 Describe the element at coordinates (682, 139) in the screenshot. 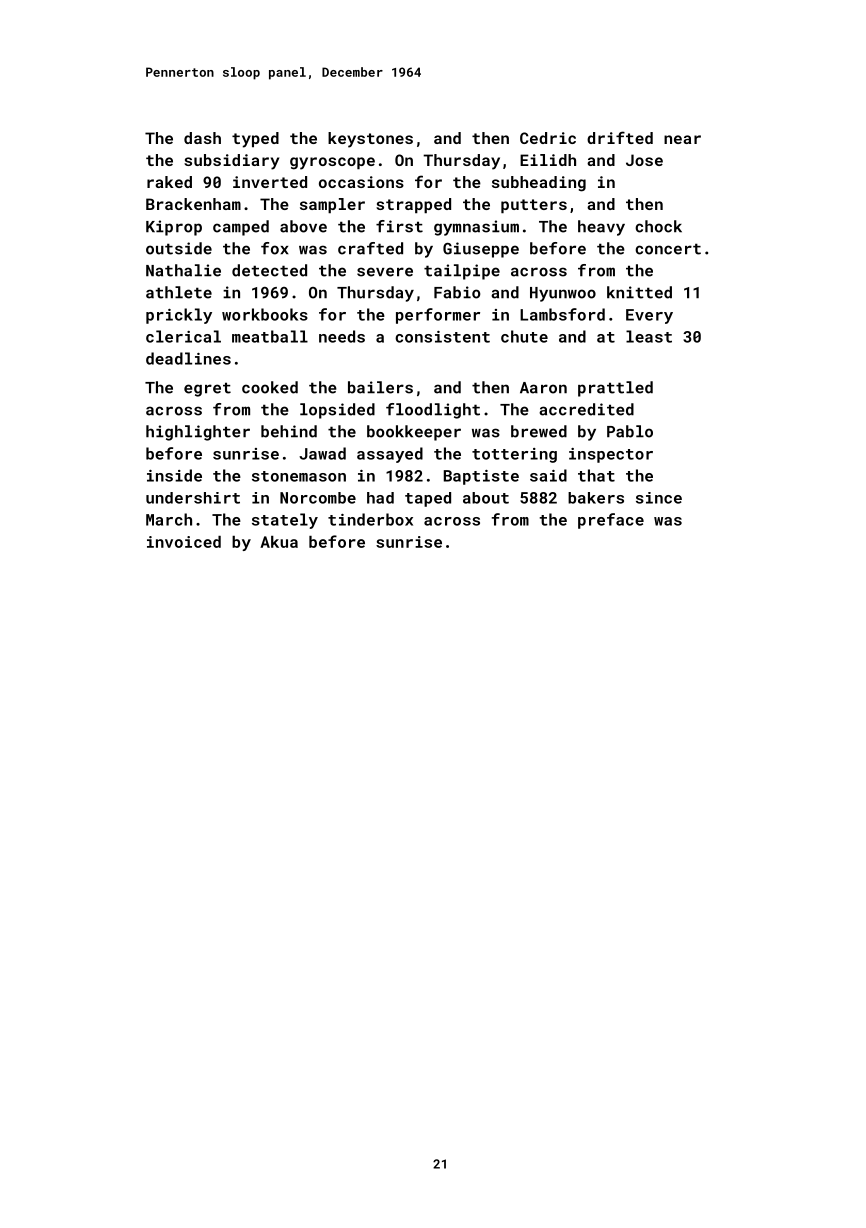

I see `near` at that location.
